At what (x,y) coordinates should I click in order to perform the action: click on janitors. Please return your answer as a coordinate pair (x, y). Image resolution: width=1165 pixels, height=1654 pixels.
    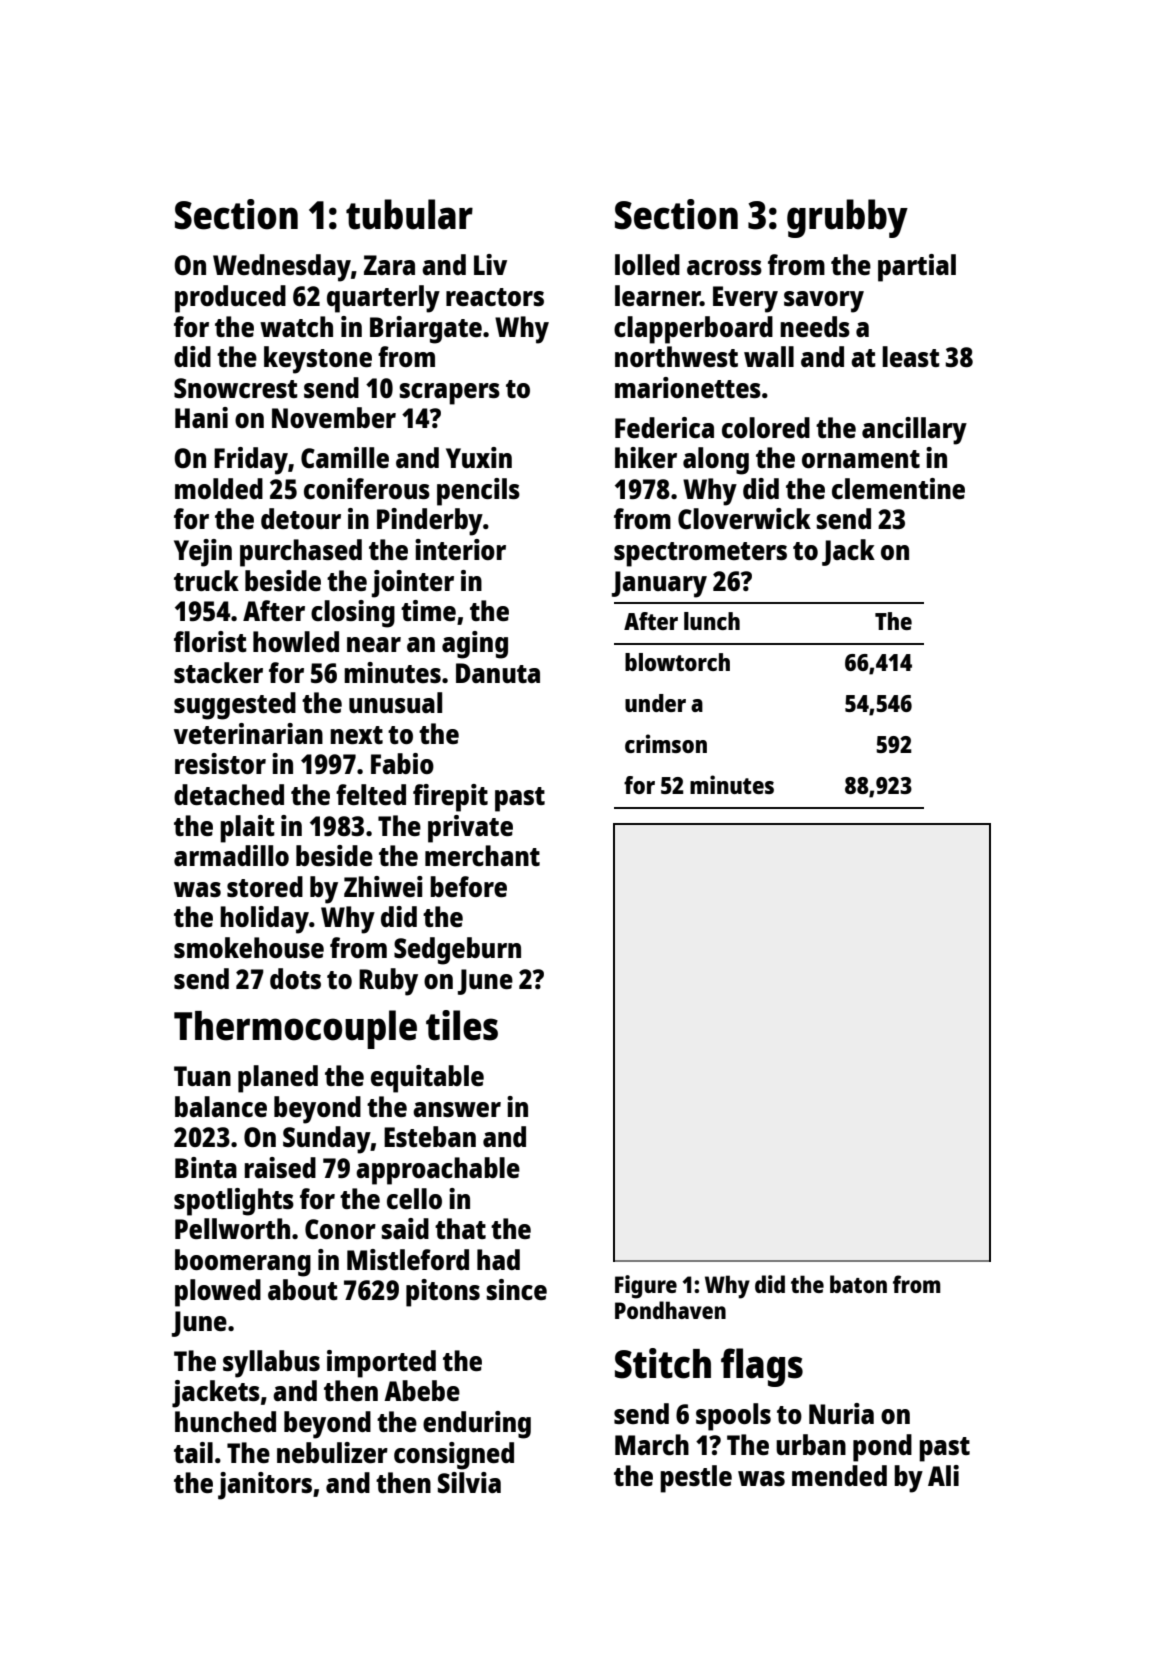
    Looking at the image, I should click on (265, 1486).
